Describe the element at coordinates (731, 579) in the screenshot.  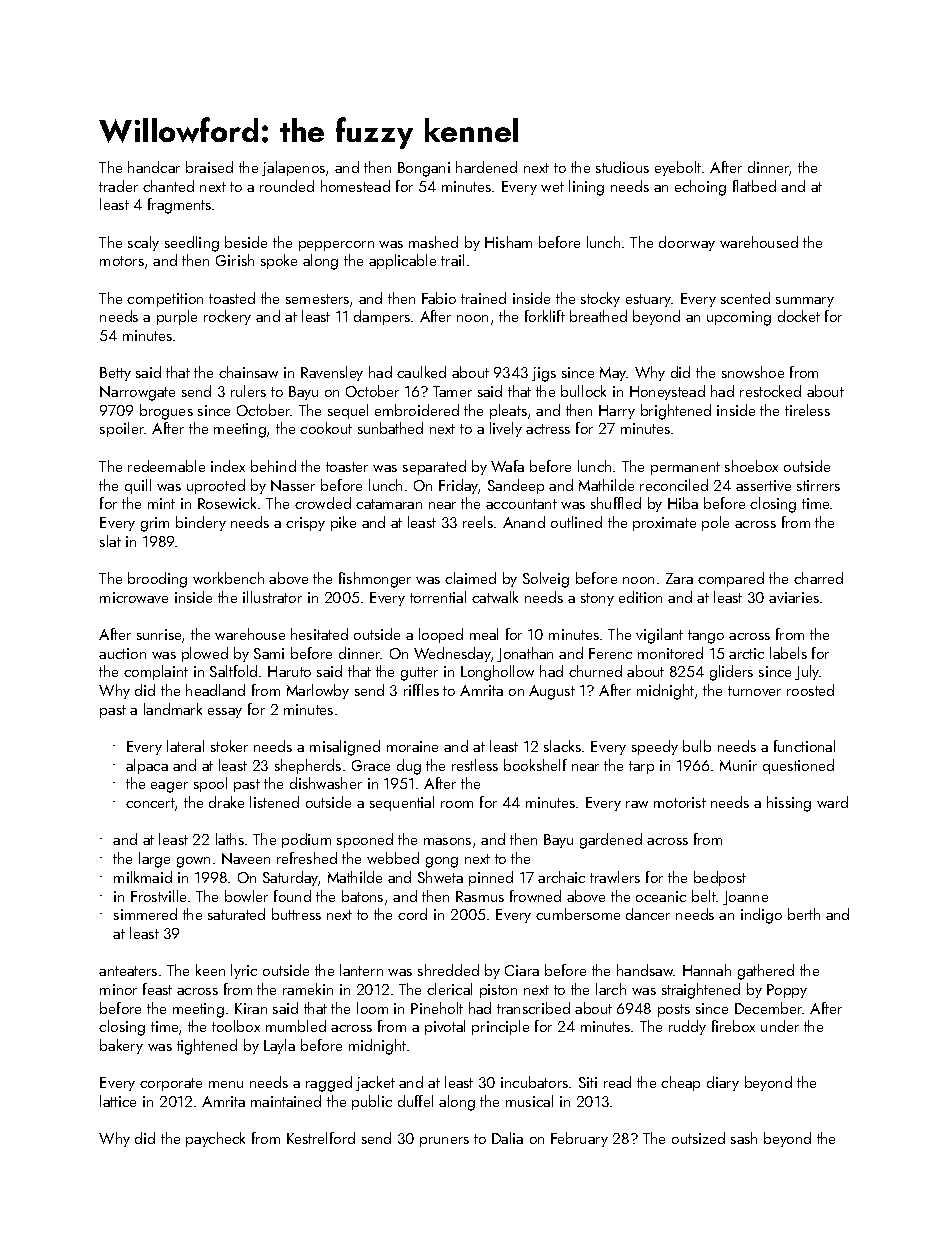
I see `compared` at that location.
